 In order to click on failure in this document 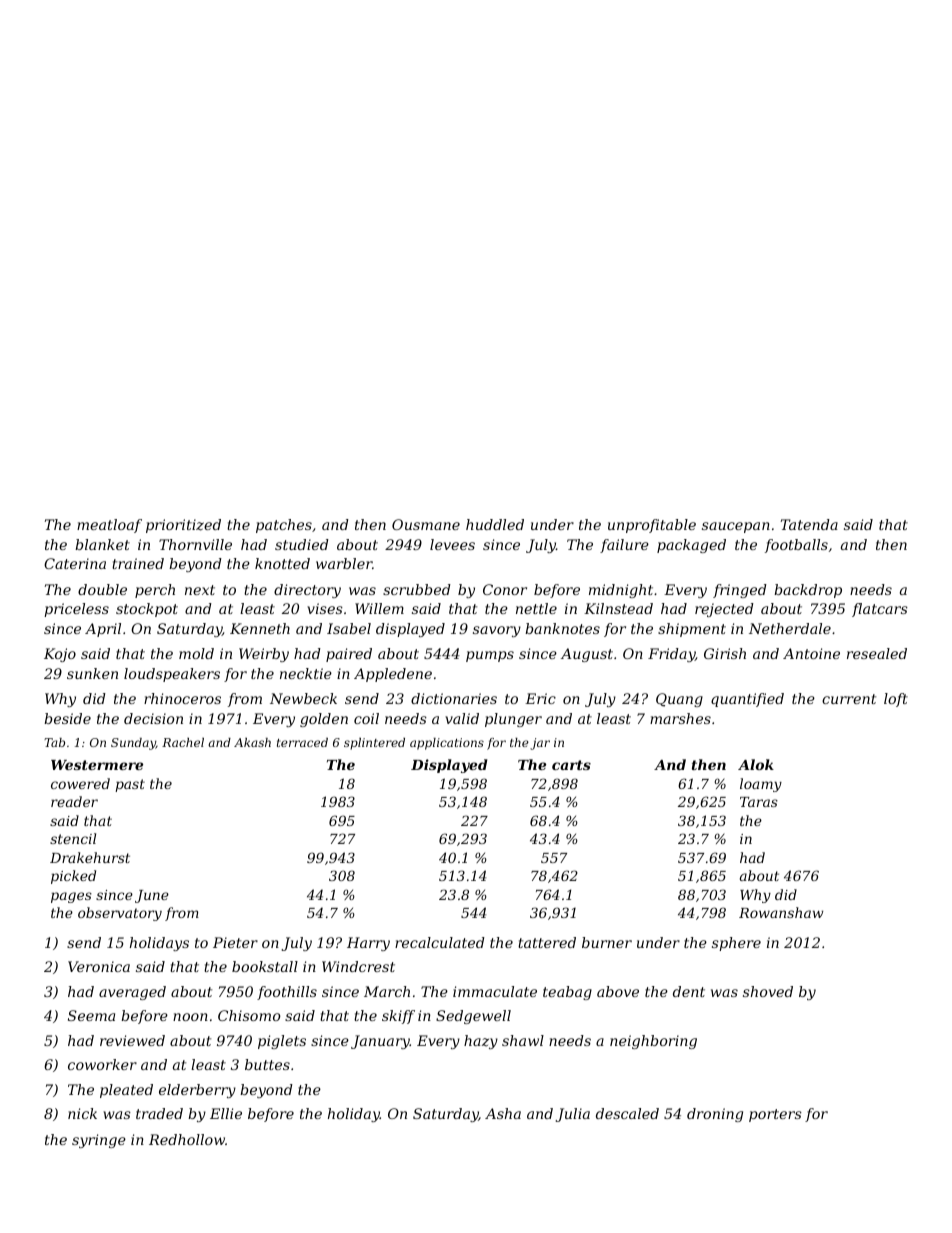, I will do `click(624, 546)`.
